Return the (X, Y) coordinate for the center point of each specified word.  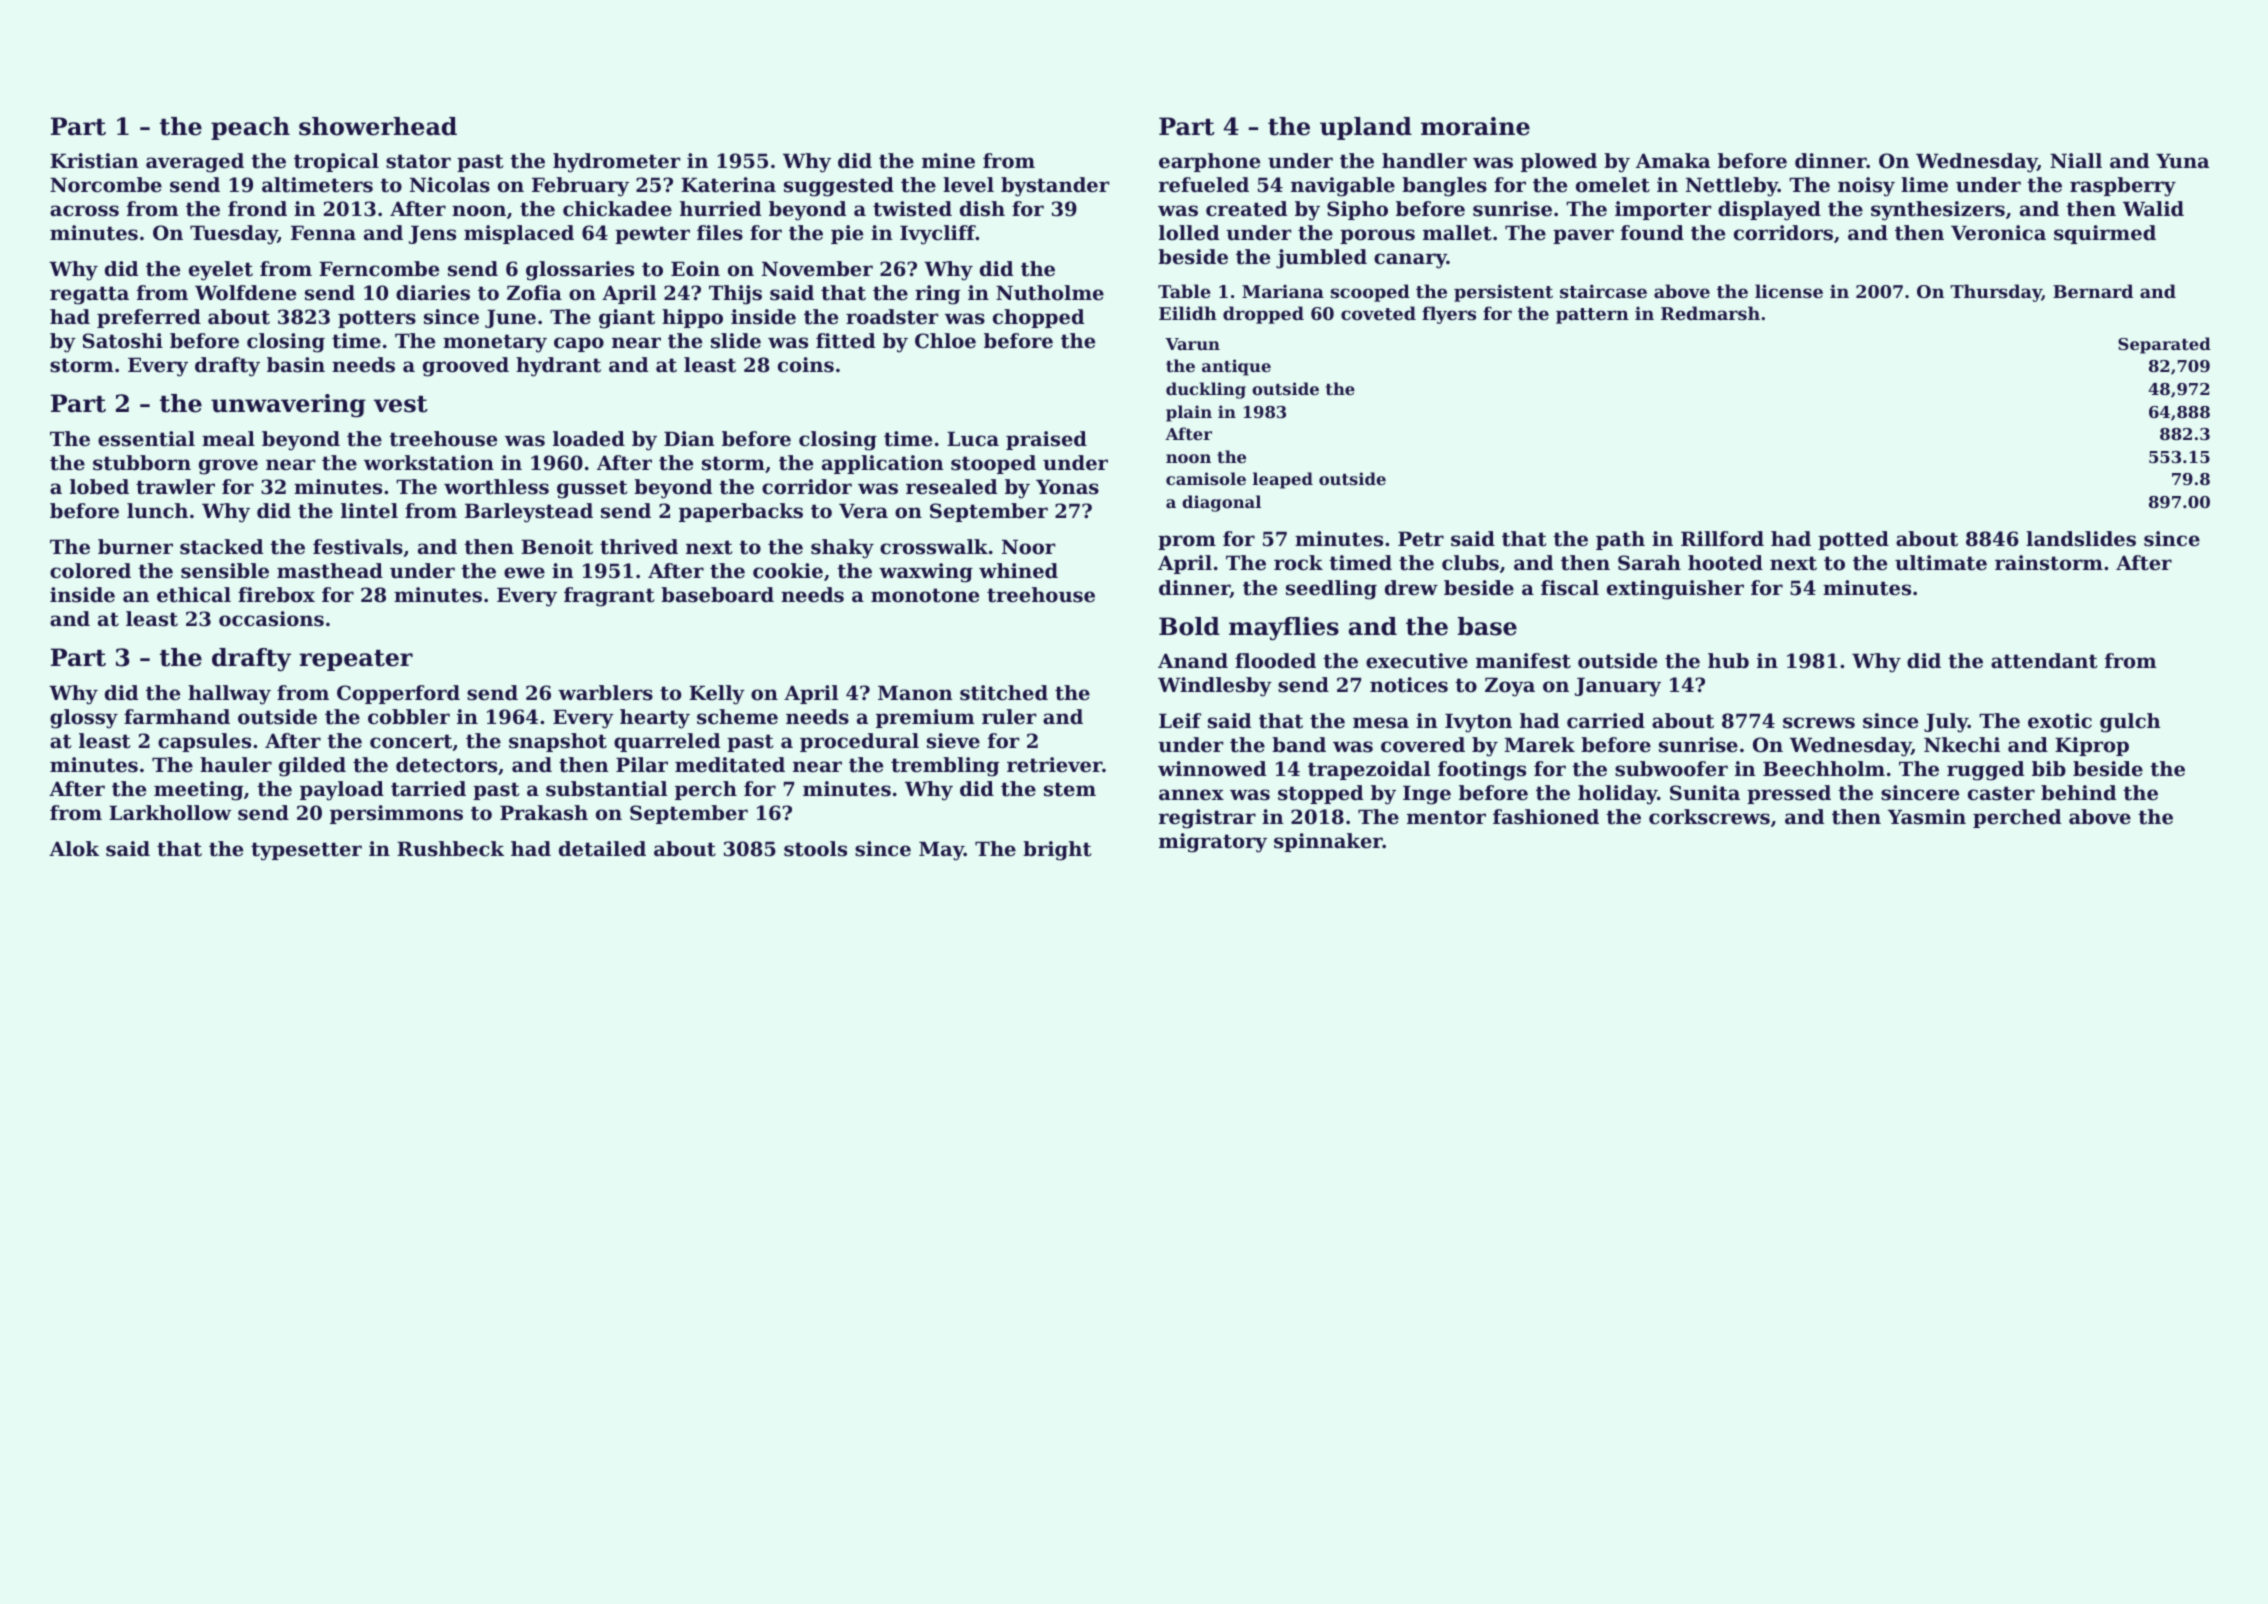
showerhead (378, 126)
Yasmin (1927, 817)
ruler (1009, 717)
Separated (2164, 345)
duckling (1206, 390)
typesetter (306, 851)
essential (146, 439)
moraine (1475, 126)
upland (1366, 128)
